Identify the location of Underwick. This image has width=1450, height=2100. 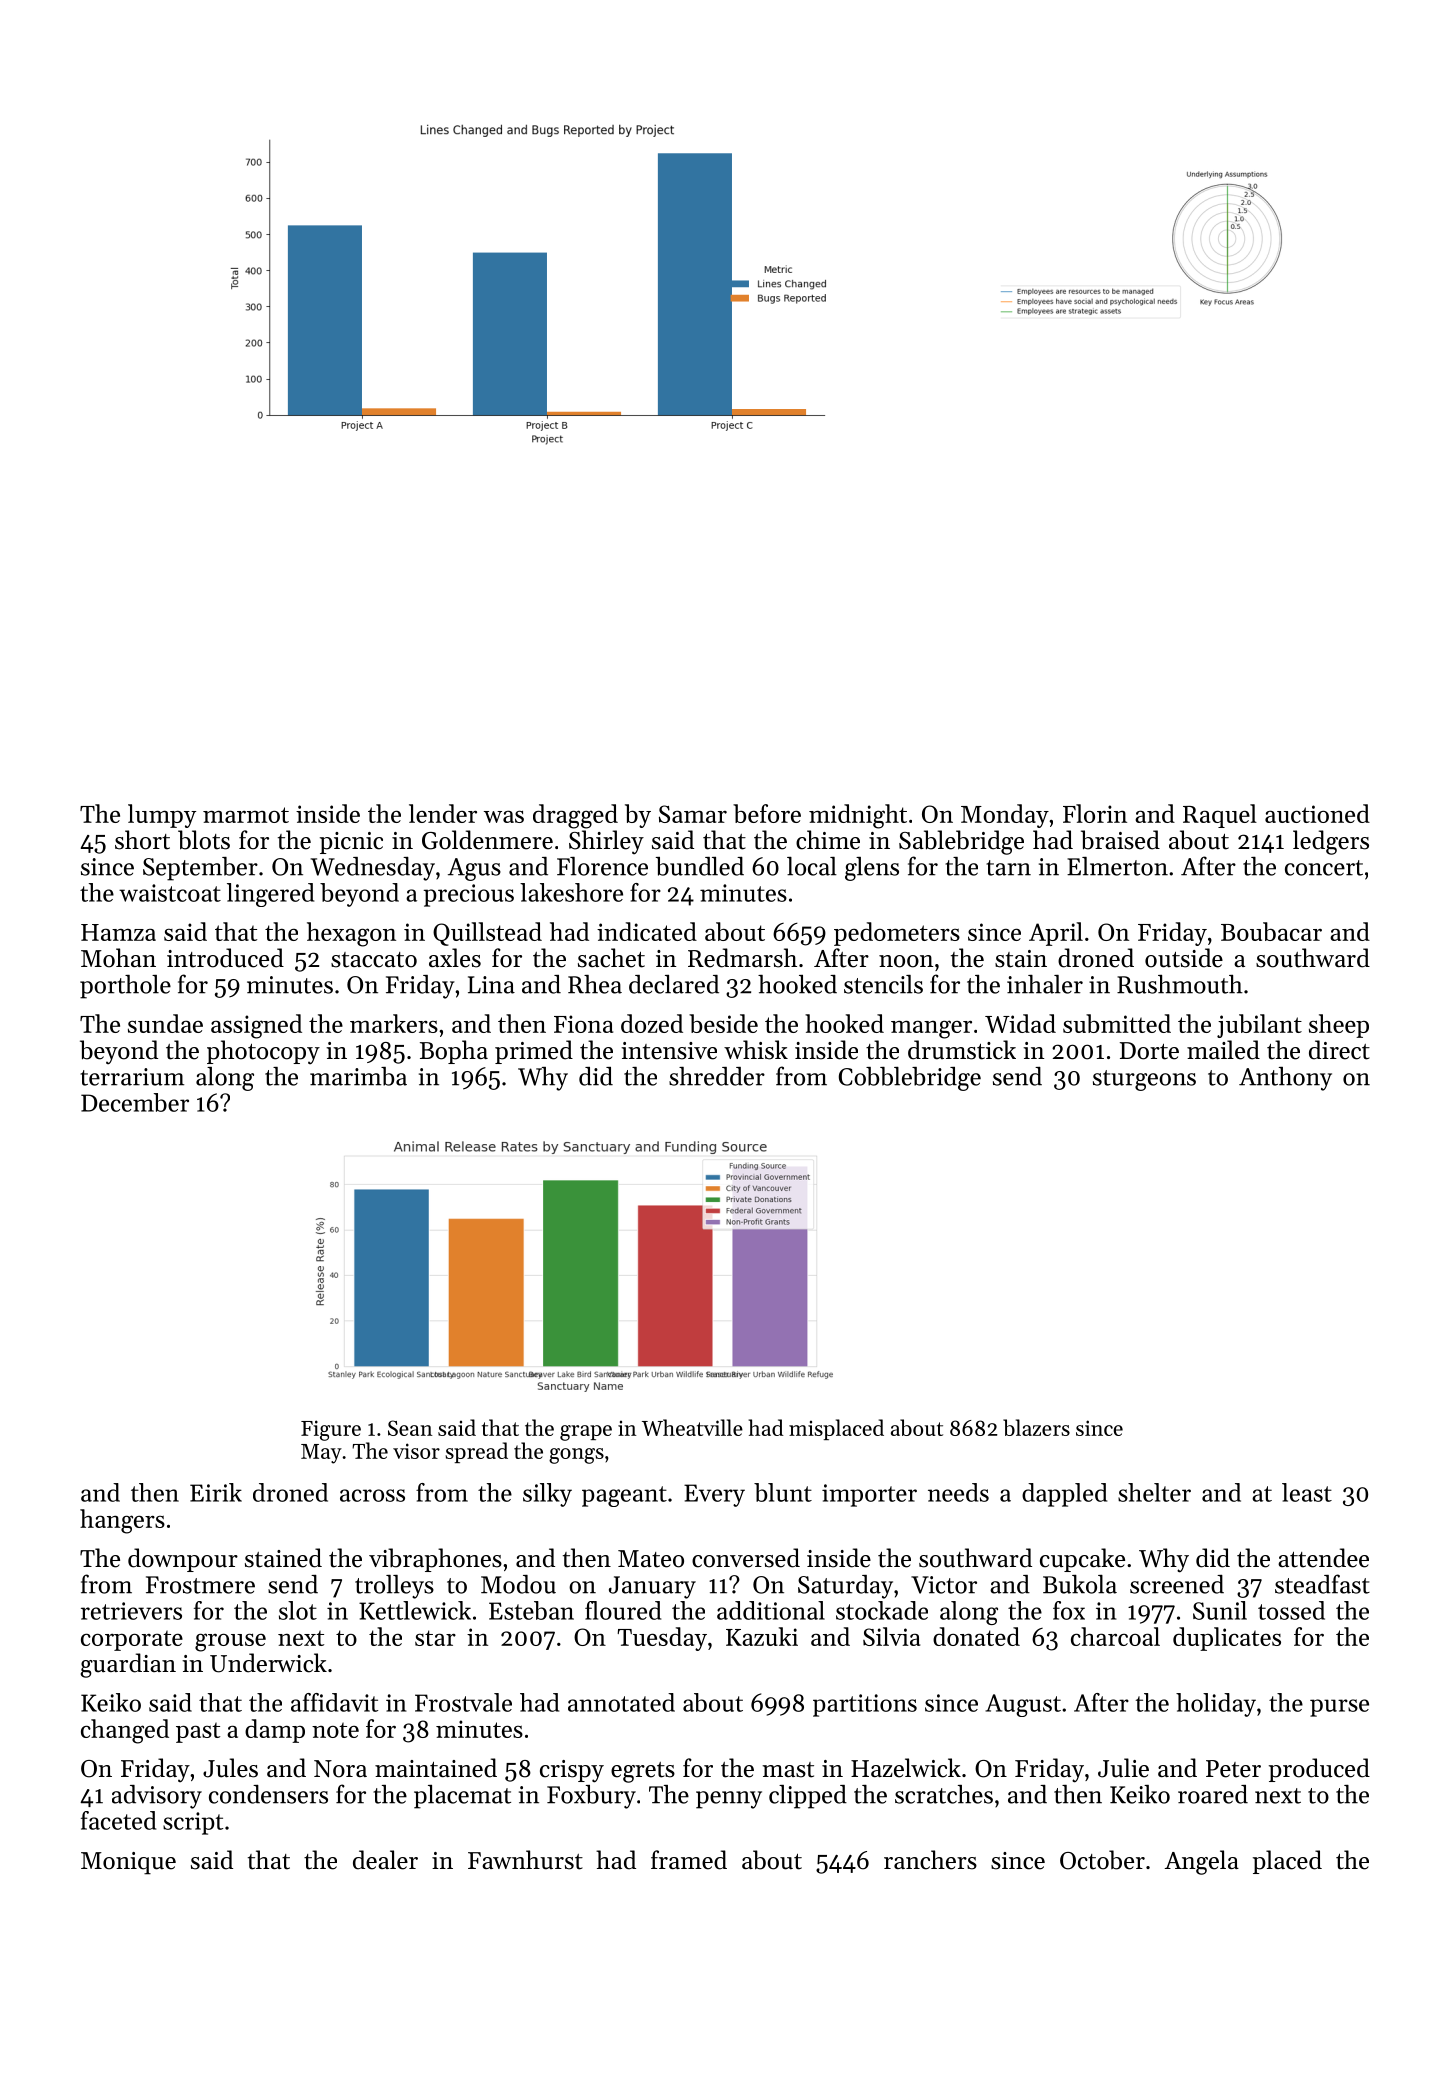
(268, 1663).
